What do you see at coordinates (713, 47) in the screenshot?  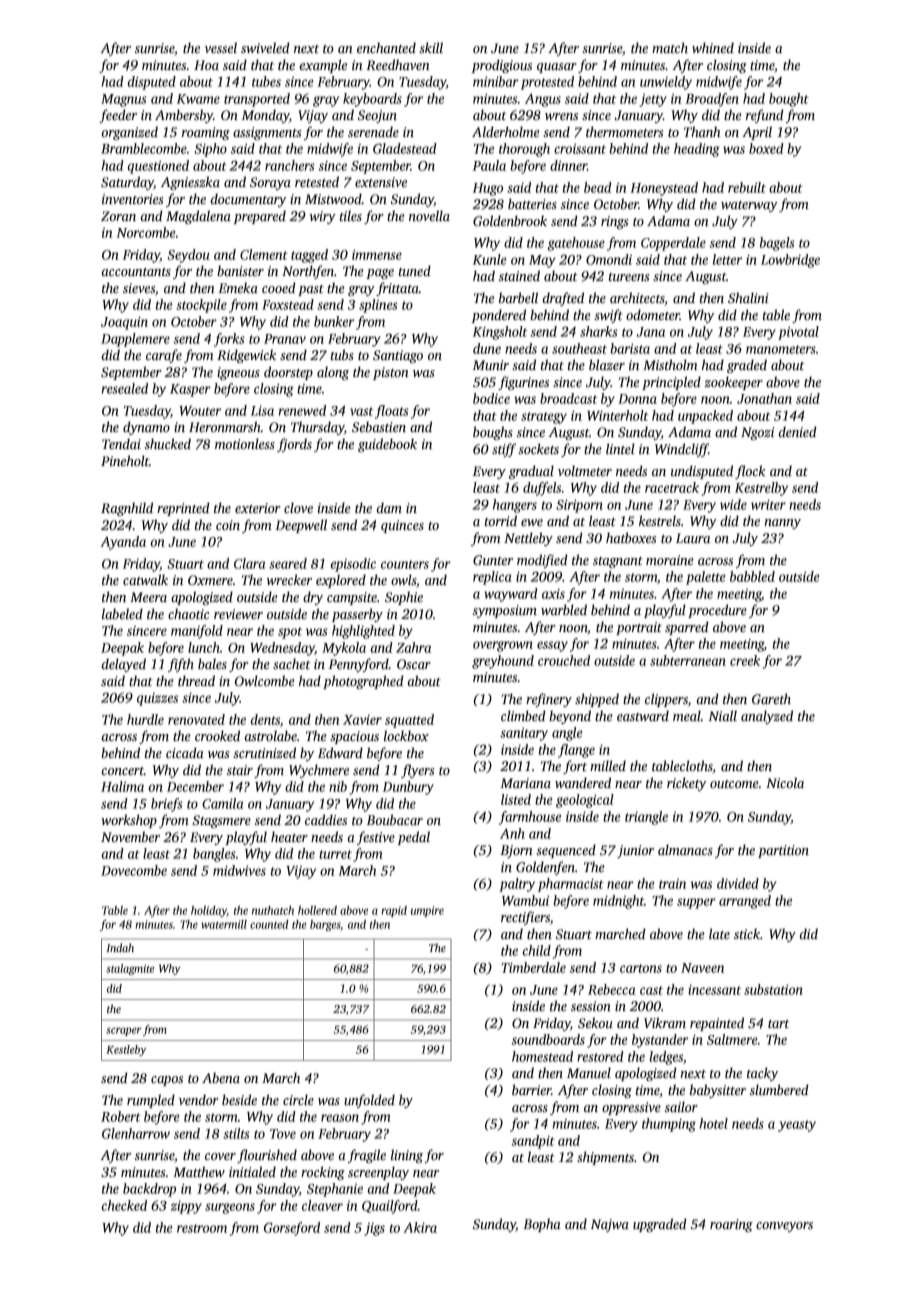 I see `whined` at bounding box center [713, 47].
